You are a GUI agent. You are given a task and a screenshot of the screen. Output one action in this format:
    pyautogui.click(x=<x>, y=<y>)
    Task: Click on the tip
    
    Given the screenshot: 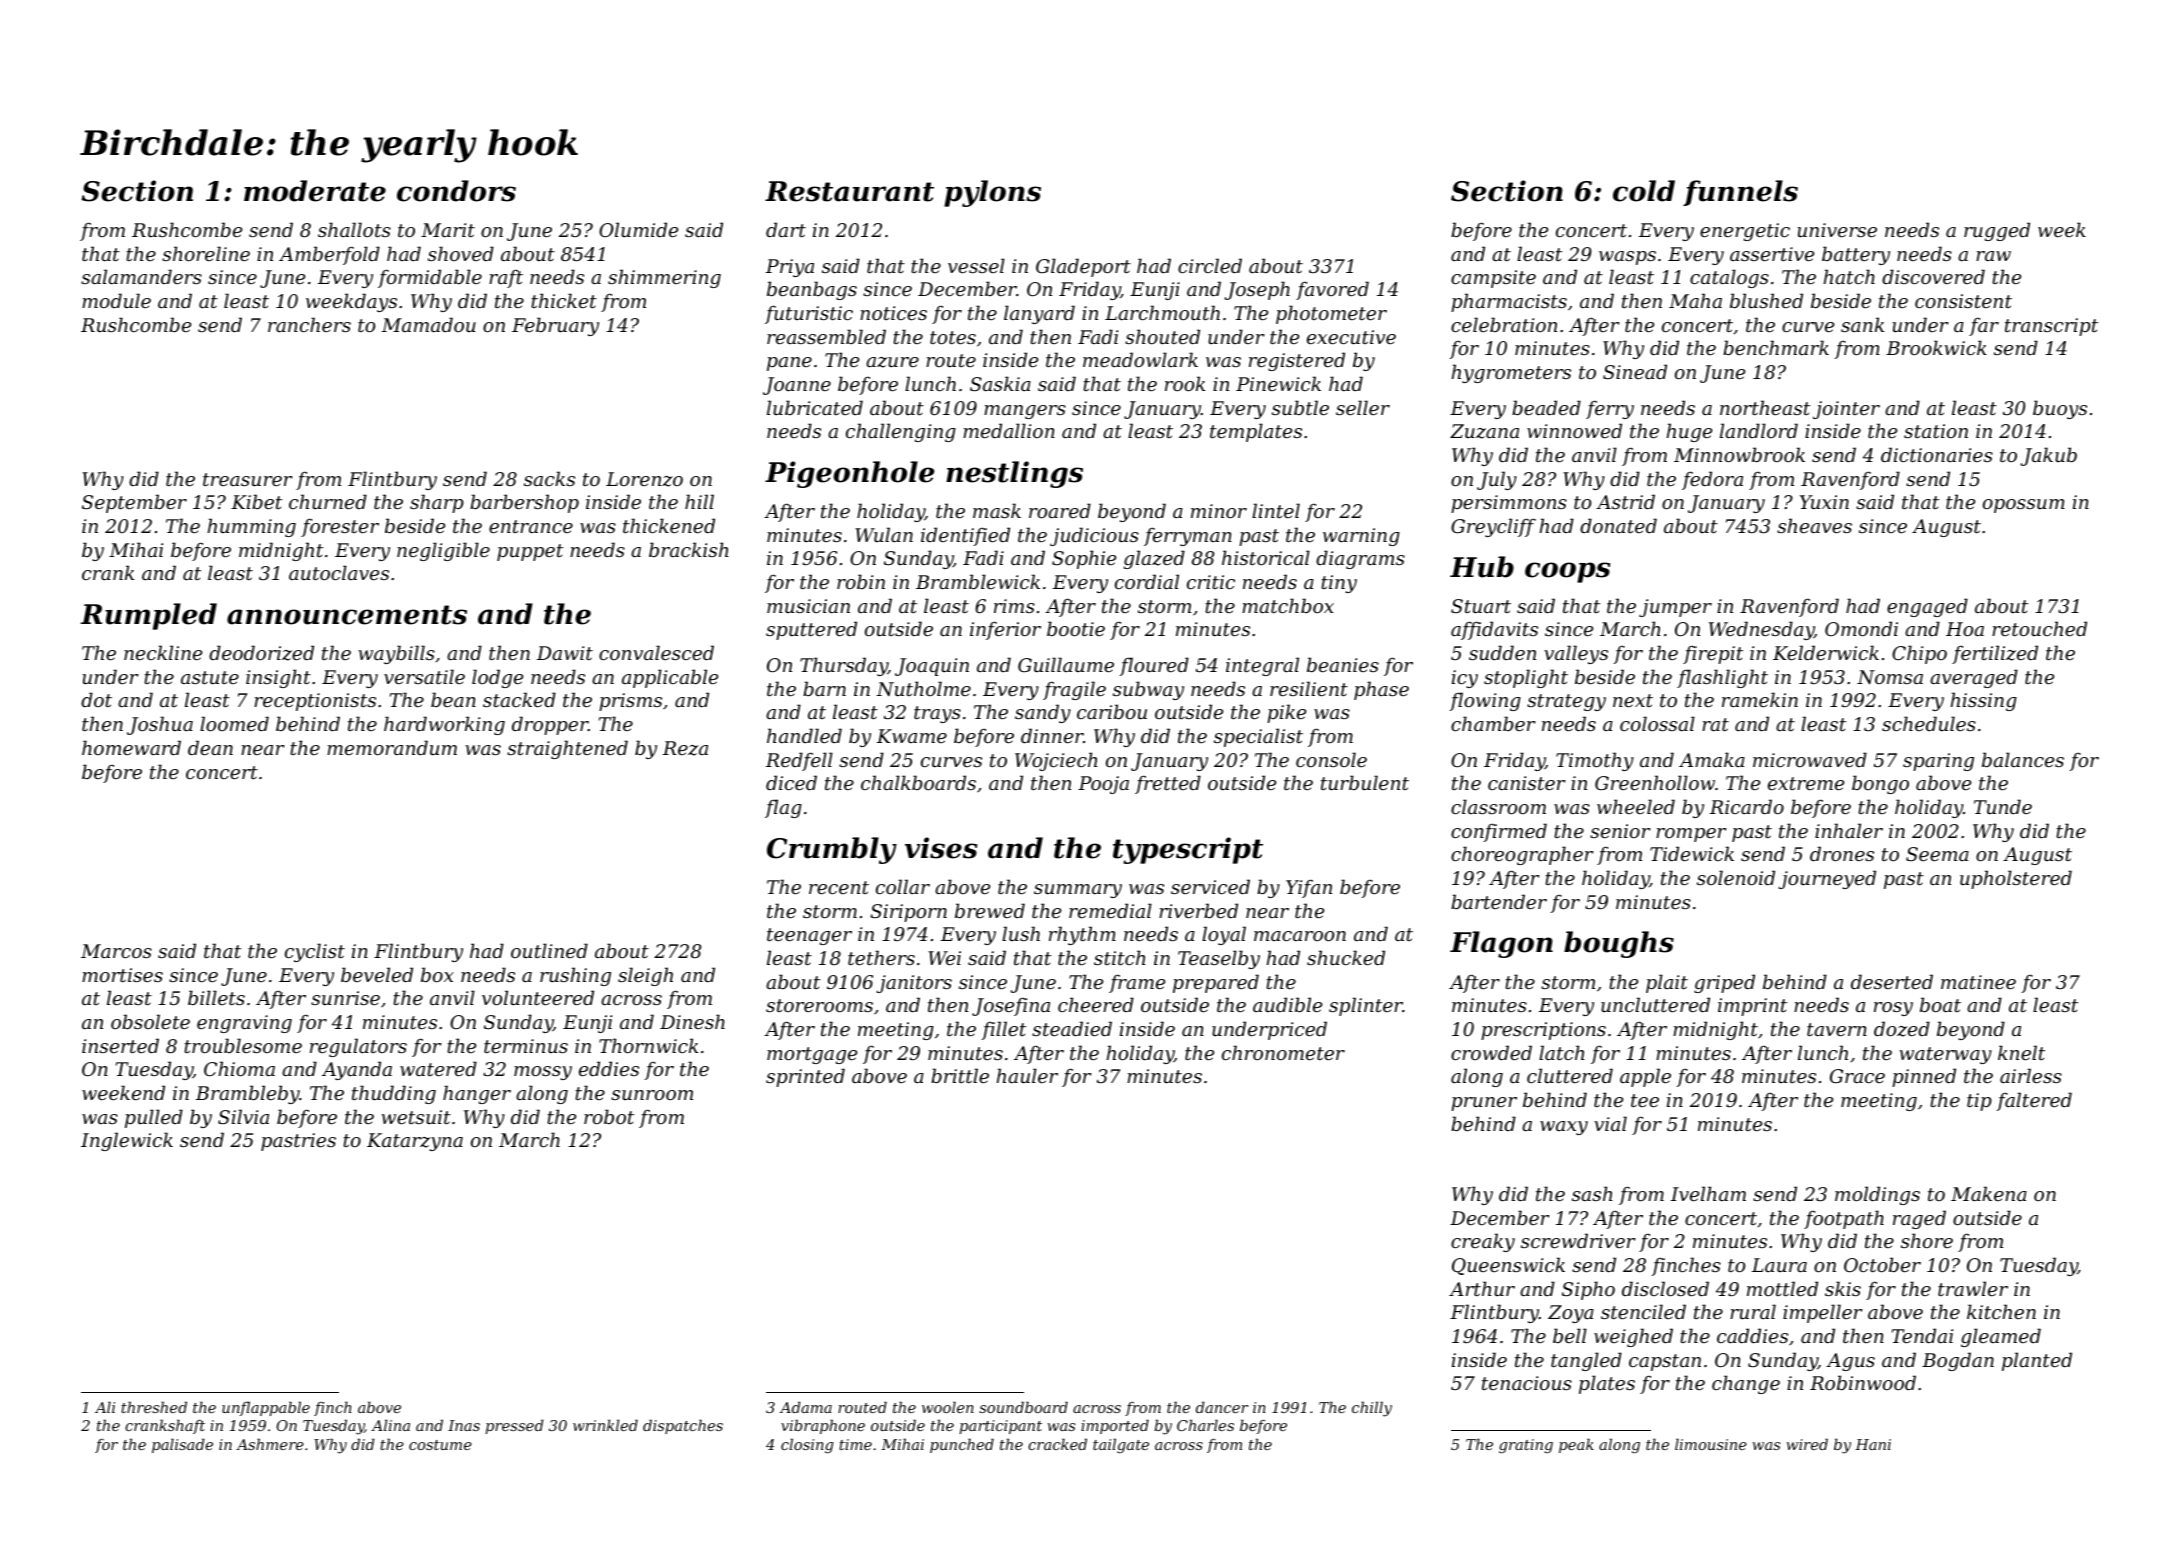 What is the action you would take?
    pyautogui.click(x=1979, y=1102)
